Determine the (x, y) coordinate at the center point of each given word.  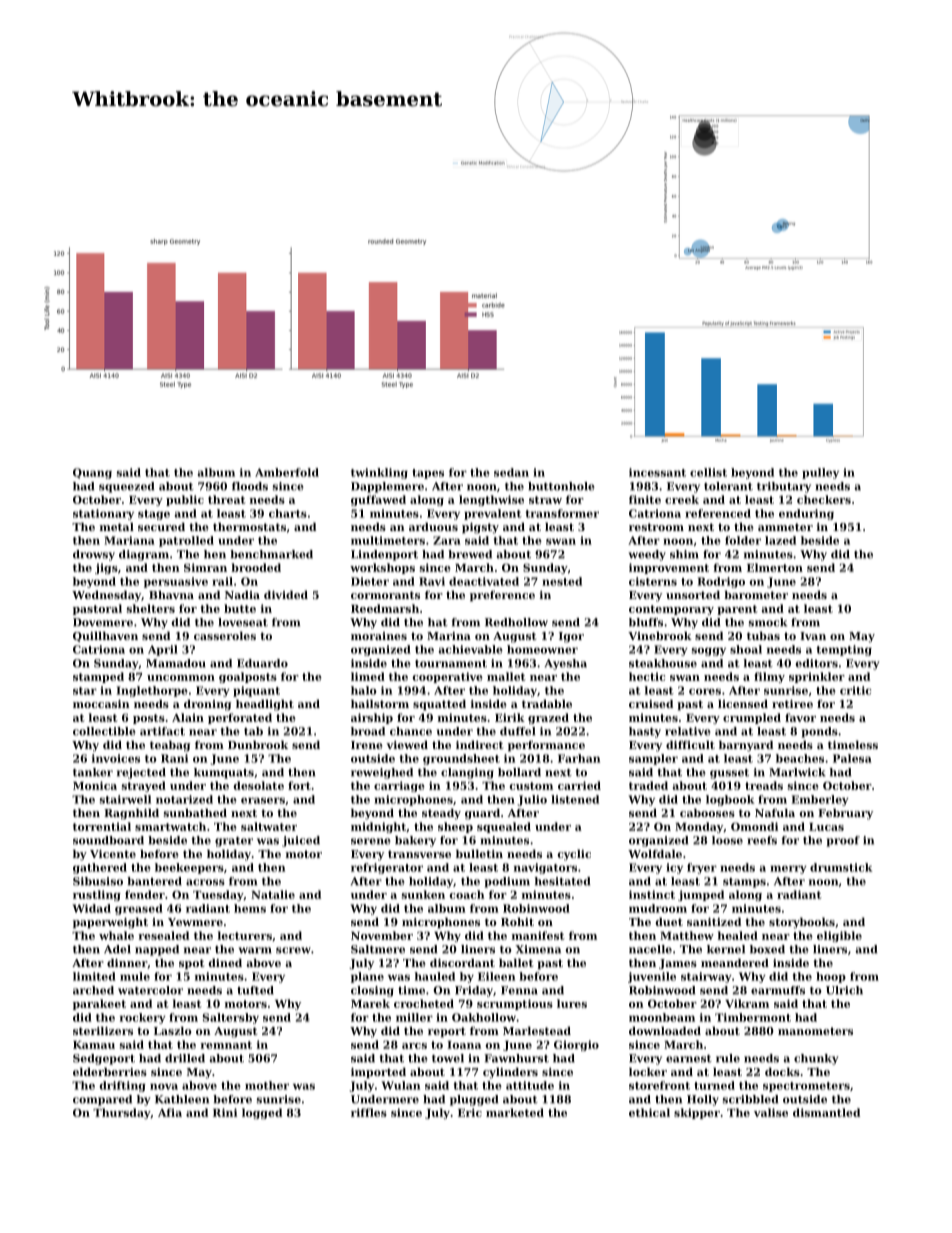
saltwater (269, 826)
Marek (370, 1003)
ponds (819, 732)
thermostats (249, 526)
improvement (669, 568)
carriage (399, 786)
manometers (815, 1031)
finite (645, 499)
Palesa (852, 758)
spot (191, 964)
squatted (439, 705)
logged (262, 1113)
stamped (98, 677)
